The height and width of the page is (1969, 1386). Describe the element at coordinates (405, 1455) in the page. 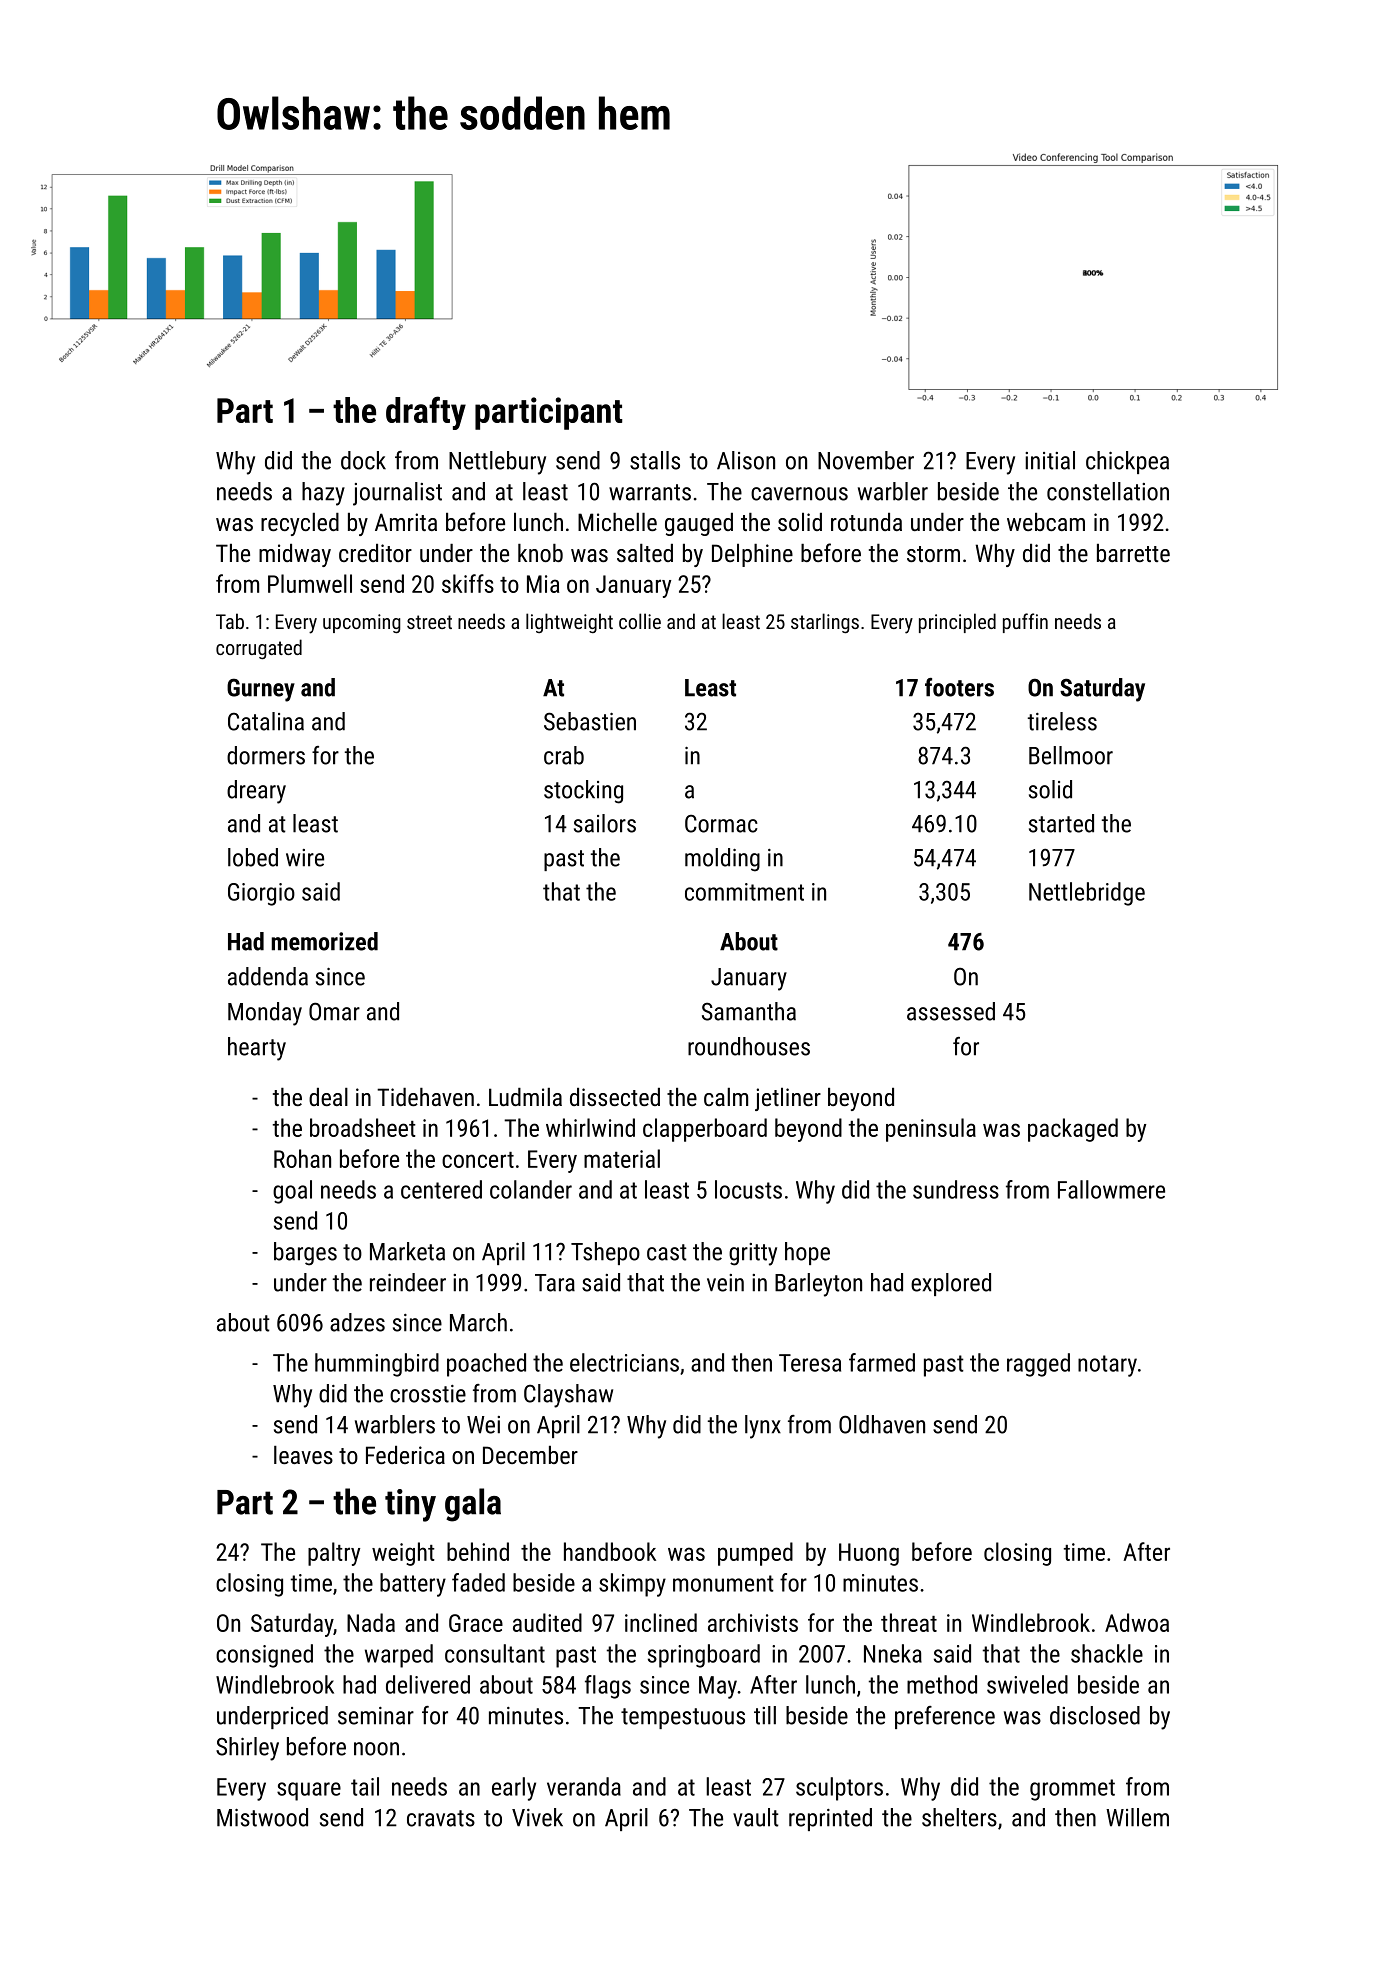

I see `Federica` at that location.
